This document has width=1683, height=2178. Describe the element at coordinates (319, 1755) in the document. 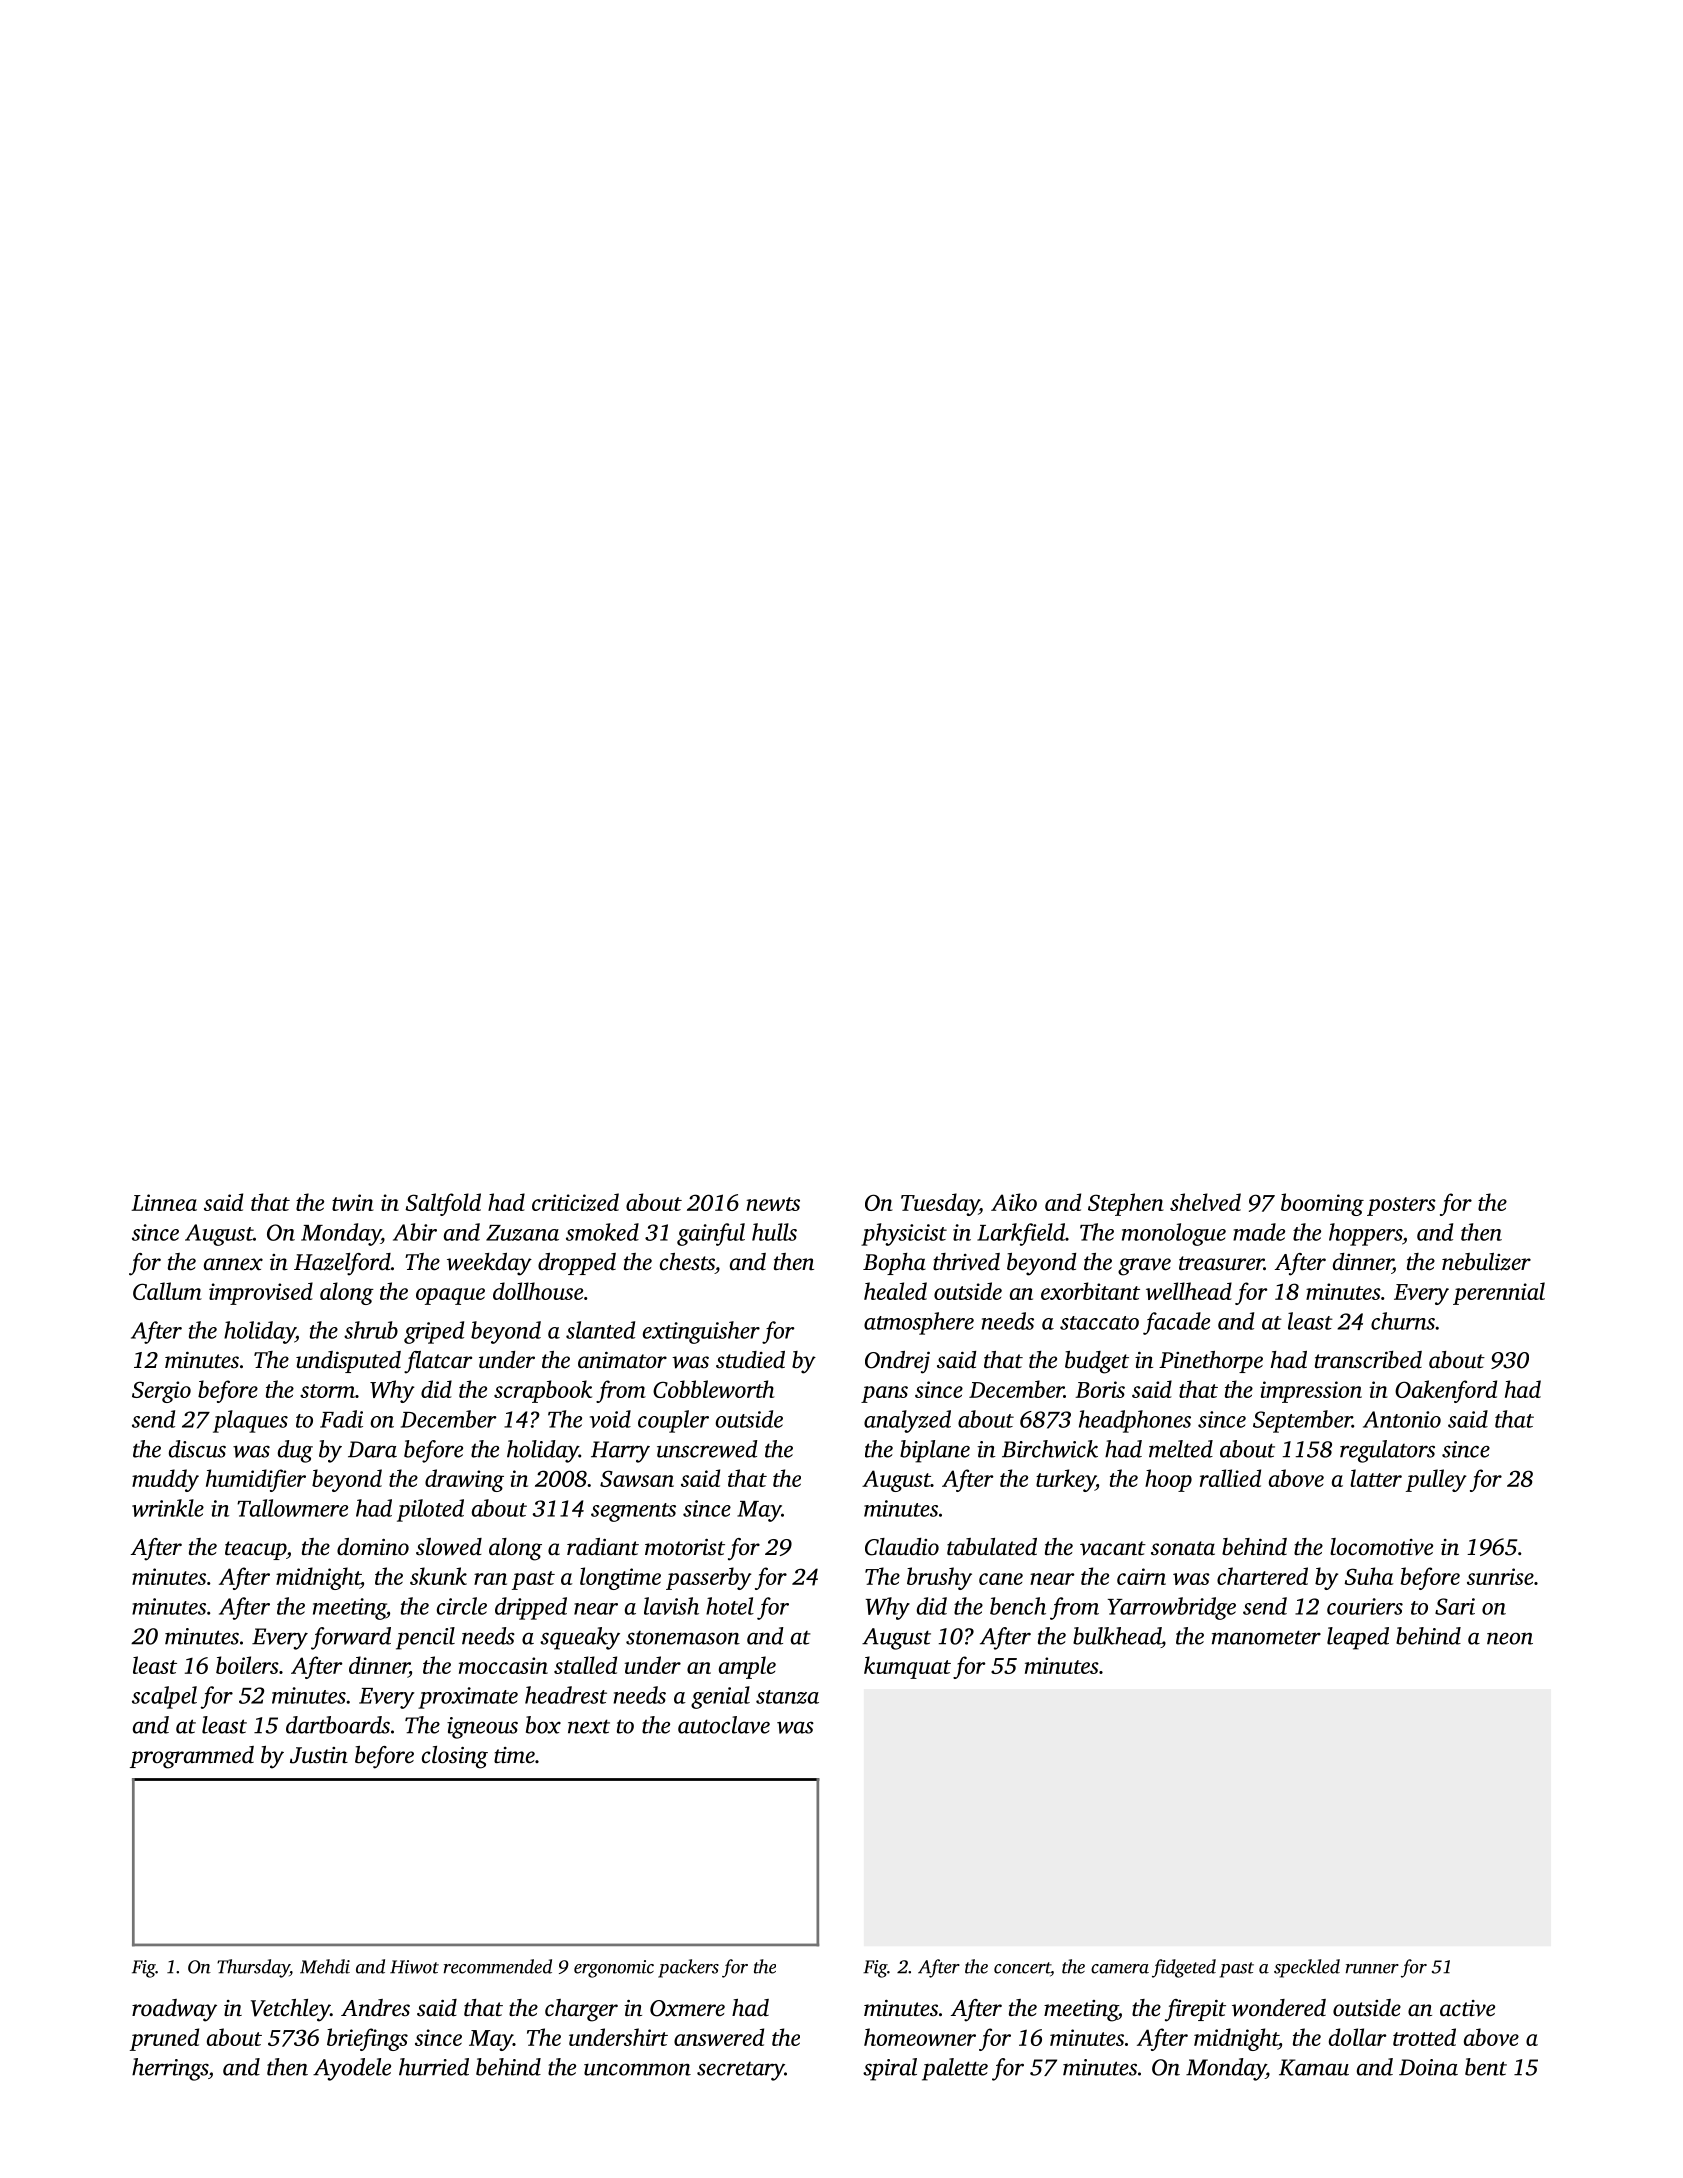

I see `Justin` at that location.
